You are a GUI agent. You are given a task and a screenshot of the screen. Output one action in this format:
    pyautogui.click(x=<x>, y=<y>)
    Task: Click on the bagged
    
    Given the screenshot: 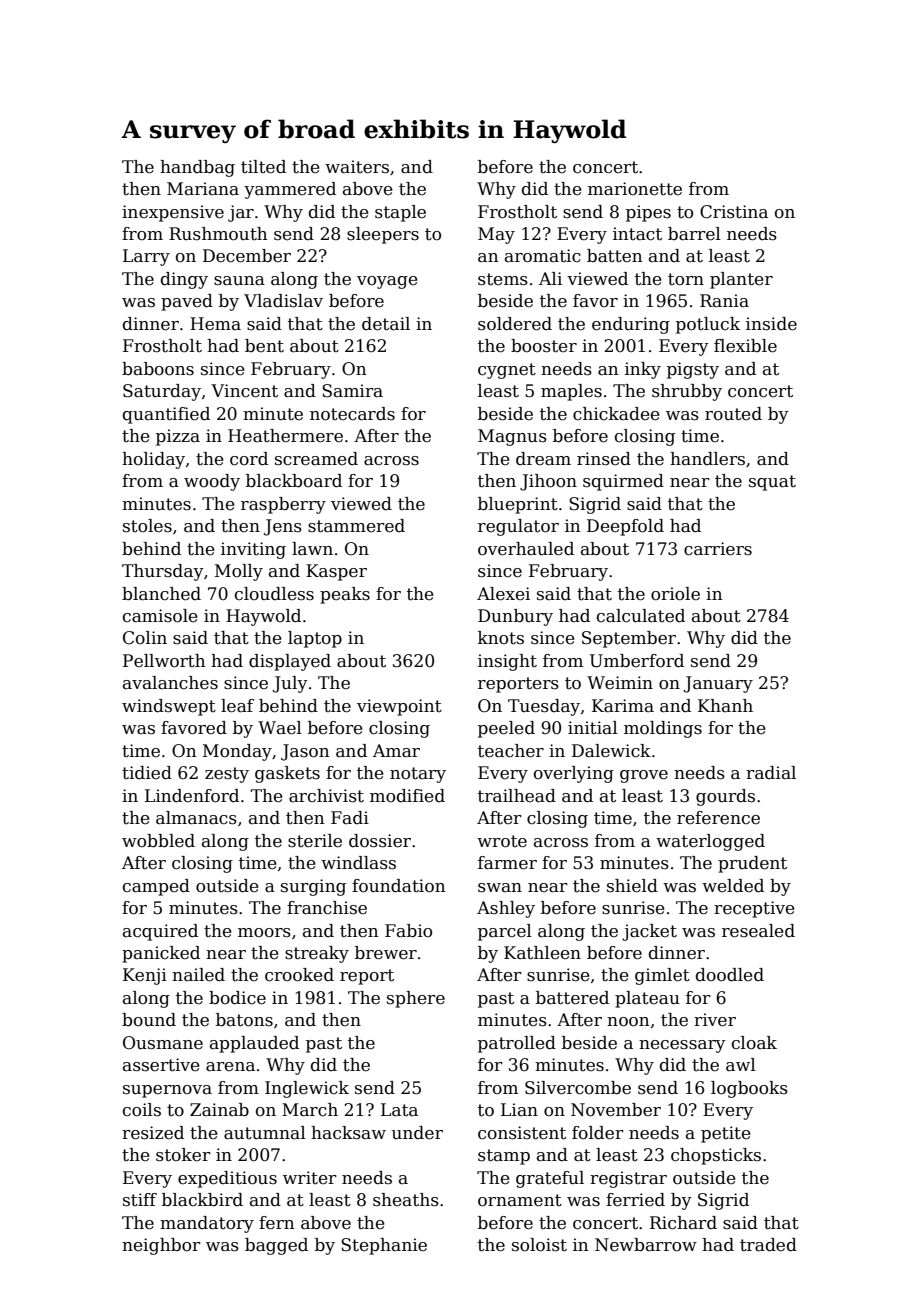 What is the action you would take?
    pyautogui.click(x=276, y=1246)
